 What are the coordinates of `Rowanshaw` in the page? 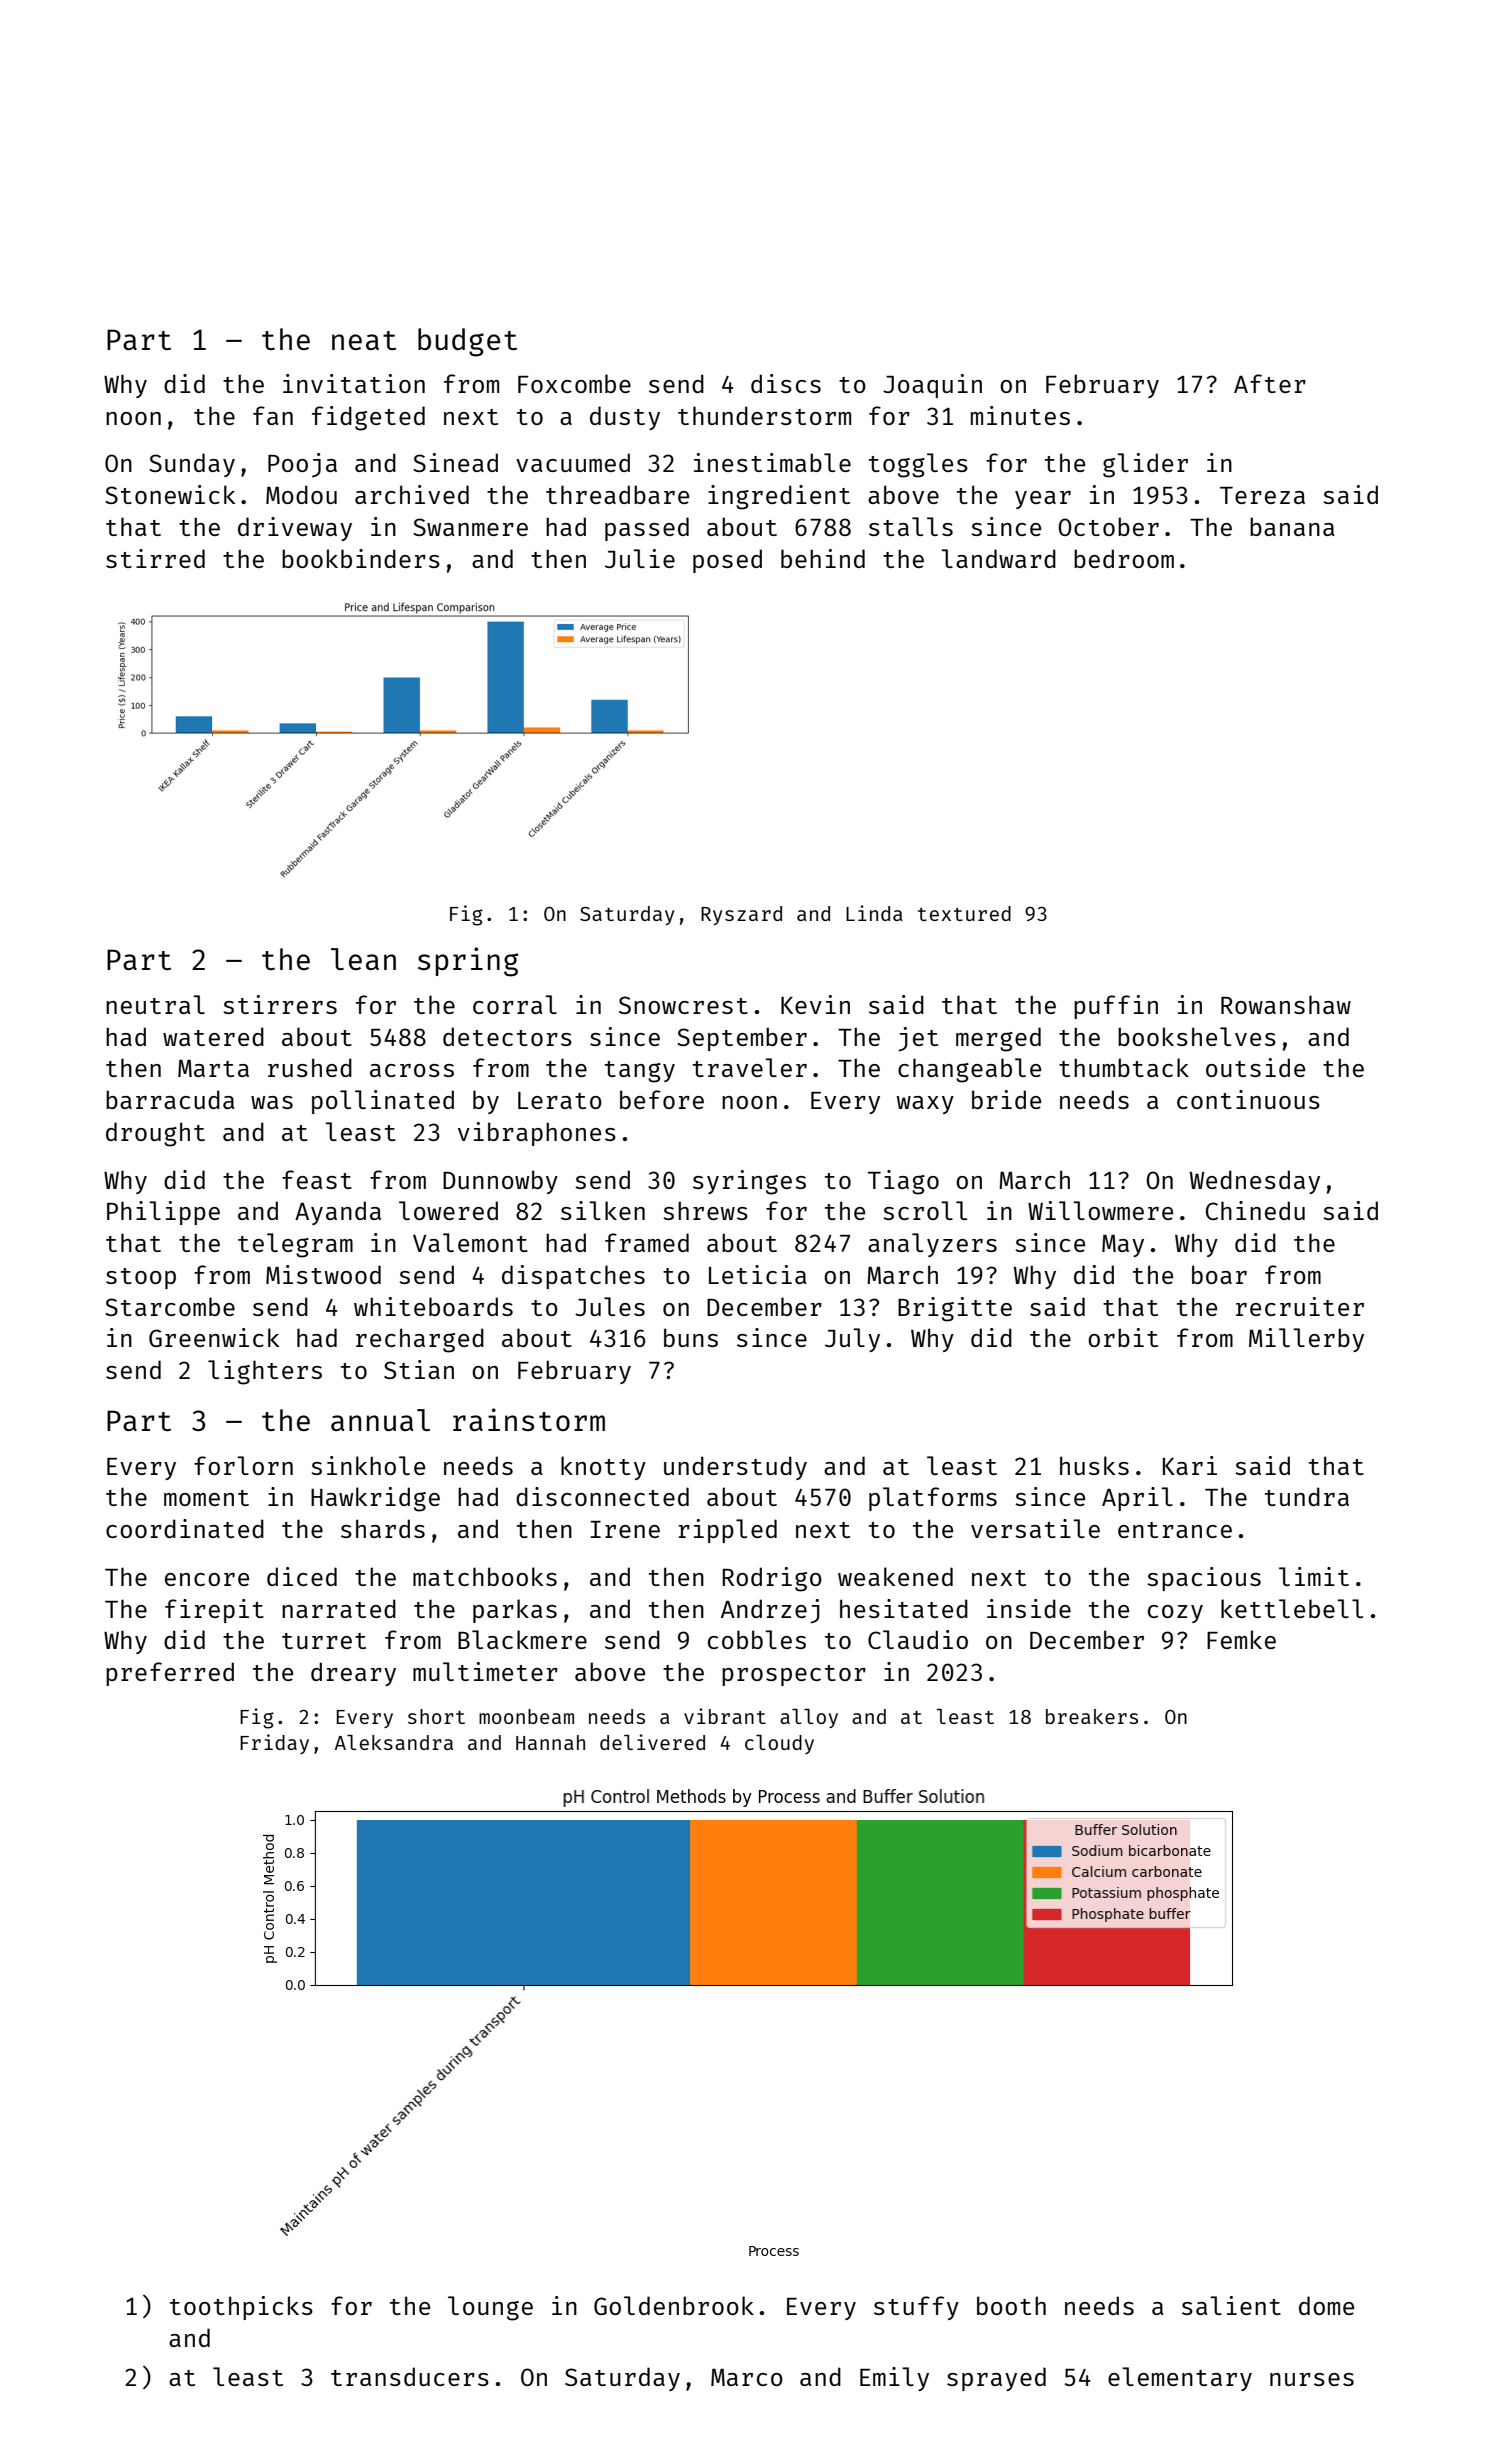 It's located at (1286, 1004).
